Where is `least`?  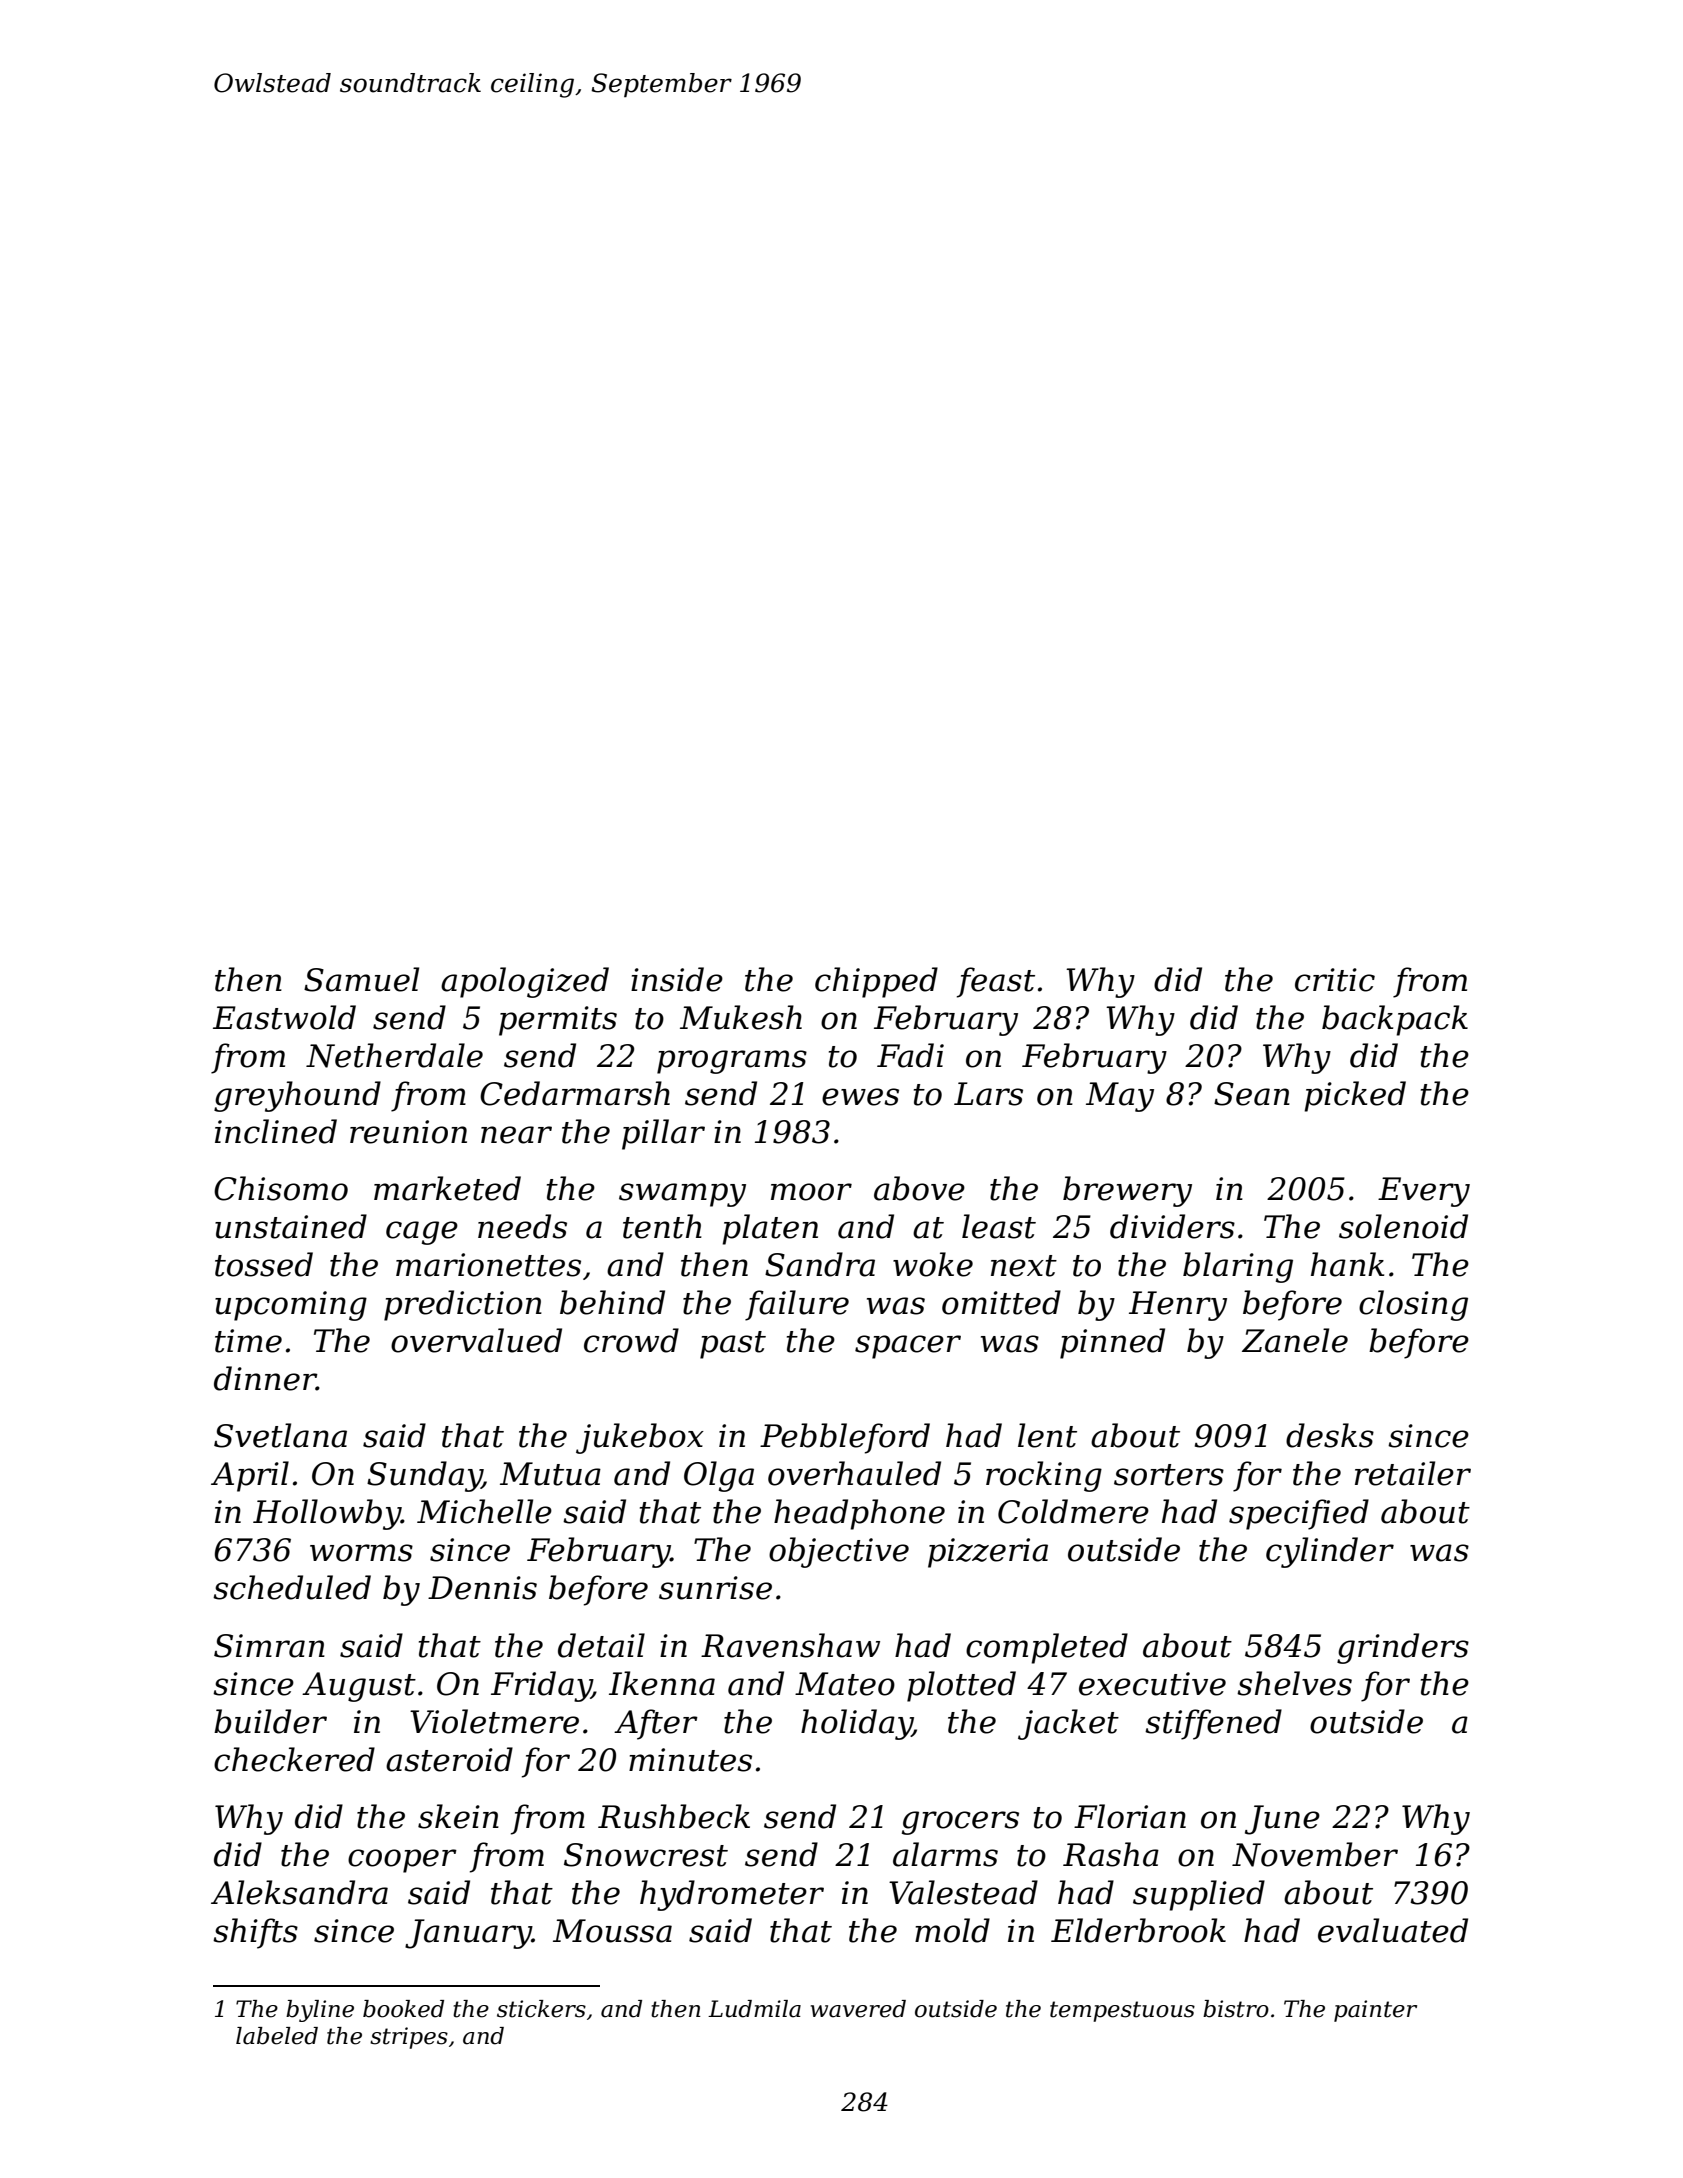
least is located at coordinates (999, 1226).
